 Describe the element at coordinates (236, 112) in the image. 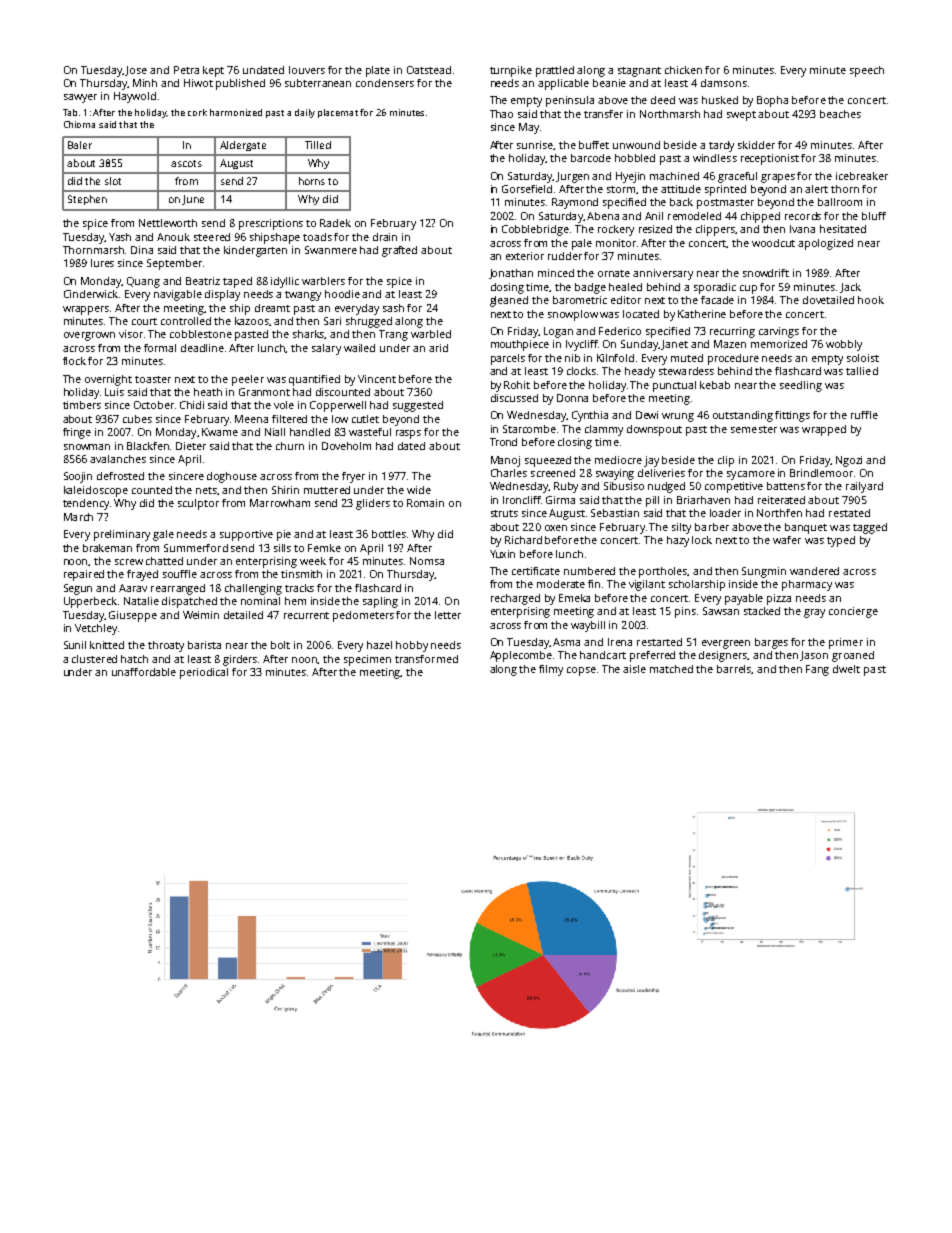

I see `harmonized` at that location.
